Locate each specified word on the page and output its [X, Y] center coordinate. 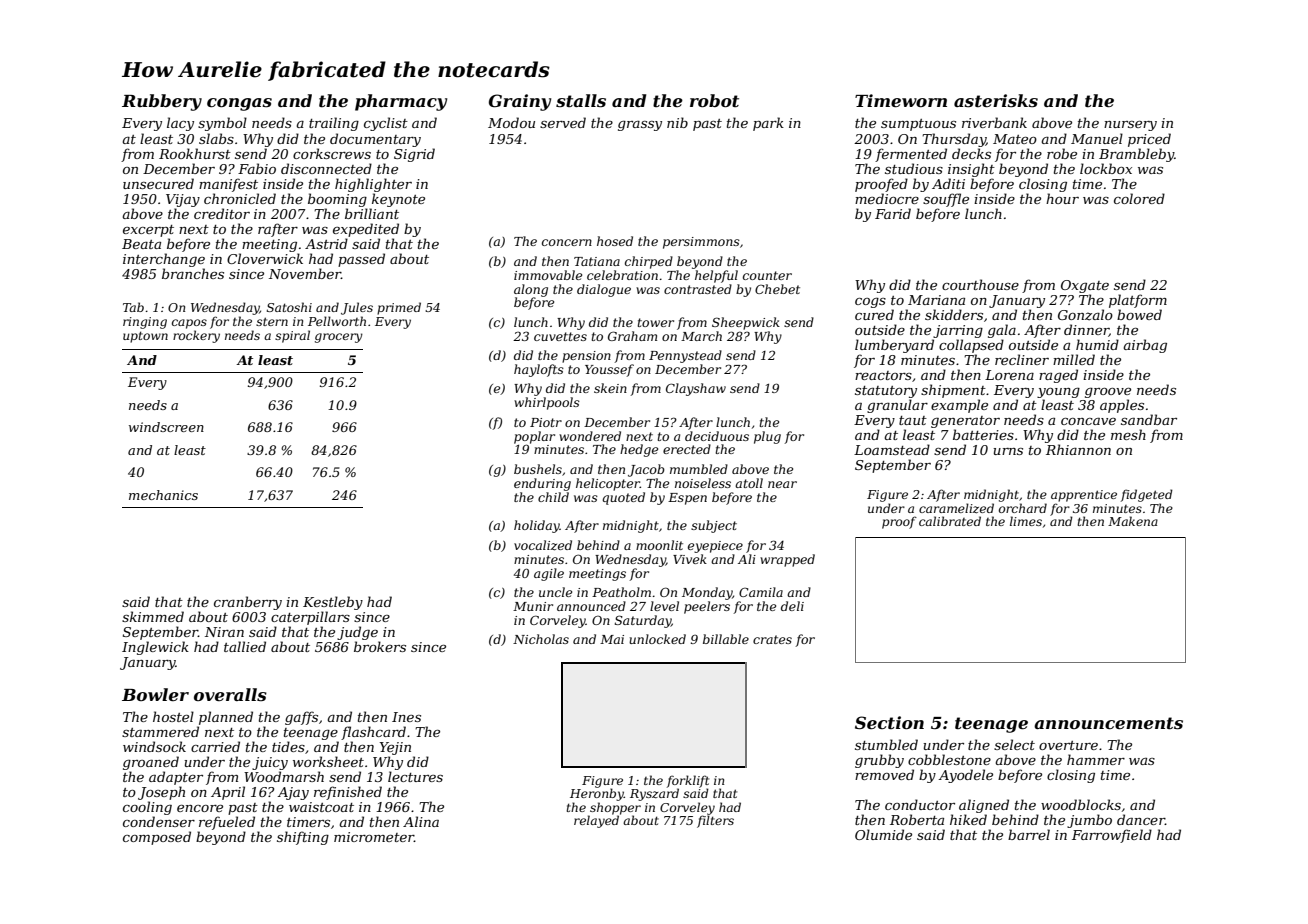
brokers [380, 646]
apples [1122, 406]
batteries [983, 434]
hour [1062, 198]
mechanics [163, 495]
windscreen [166, 427]
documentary [375, 140]
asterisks [996, 100]
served [563, 122]
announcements [1108, 723]
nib [677, 122]
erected [687, 449]
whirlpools [547, 403]
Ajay [293, 793]
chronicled [240, 198]
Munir [533, 606]
